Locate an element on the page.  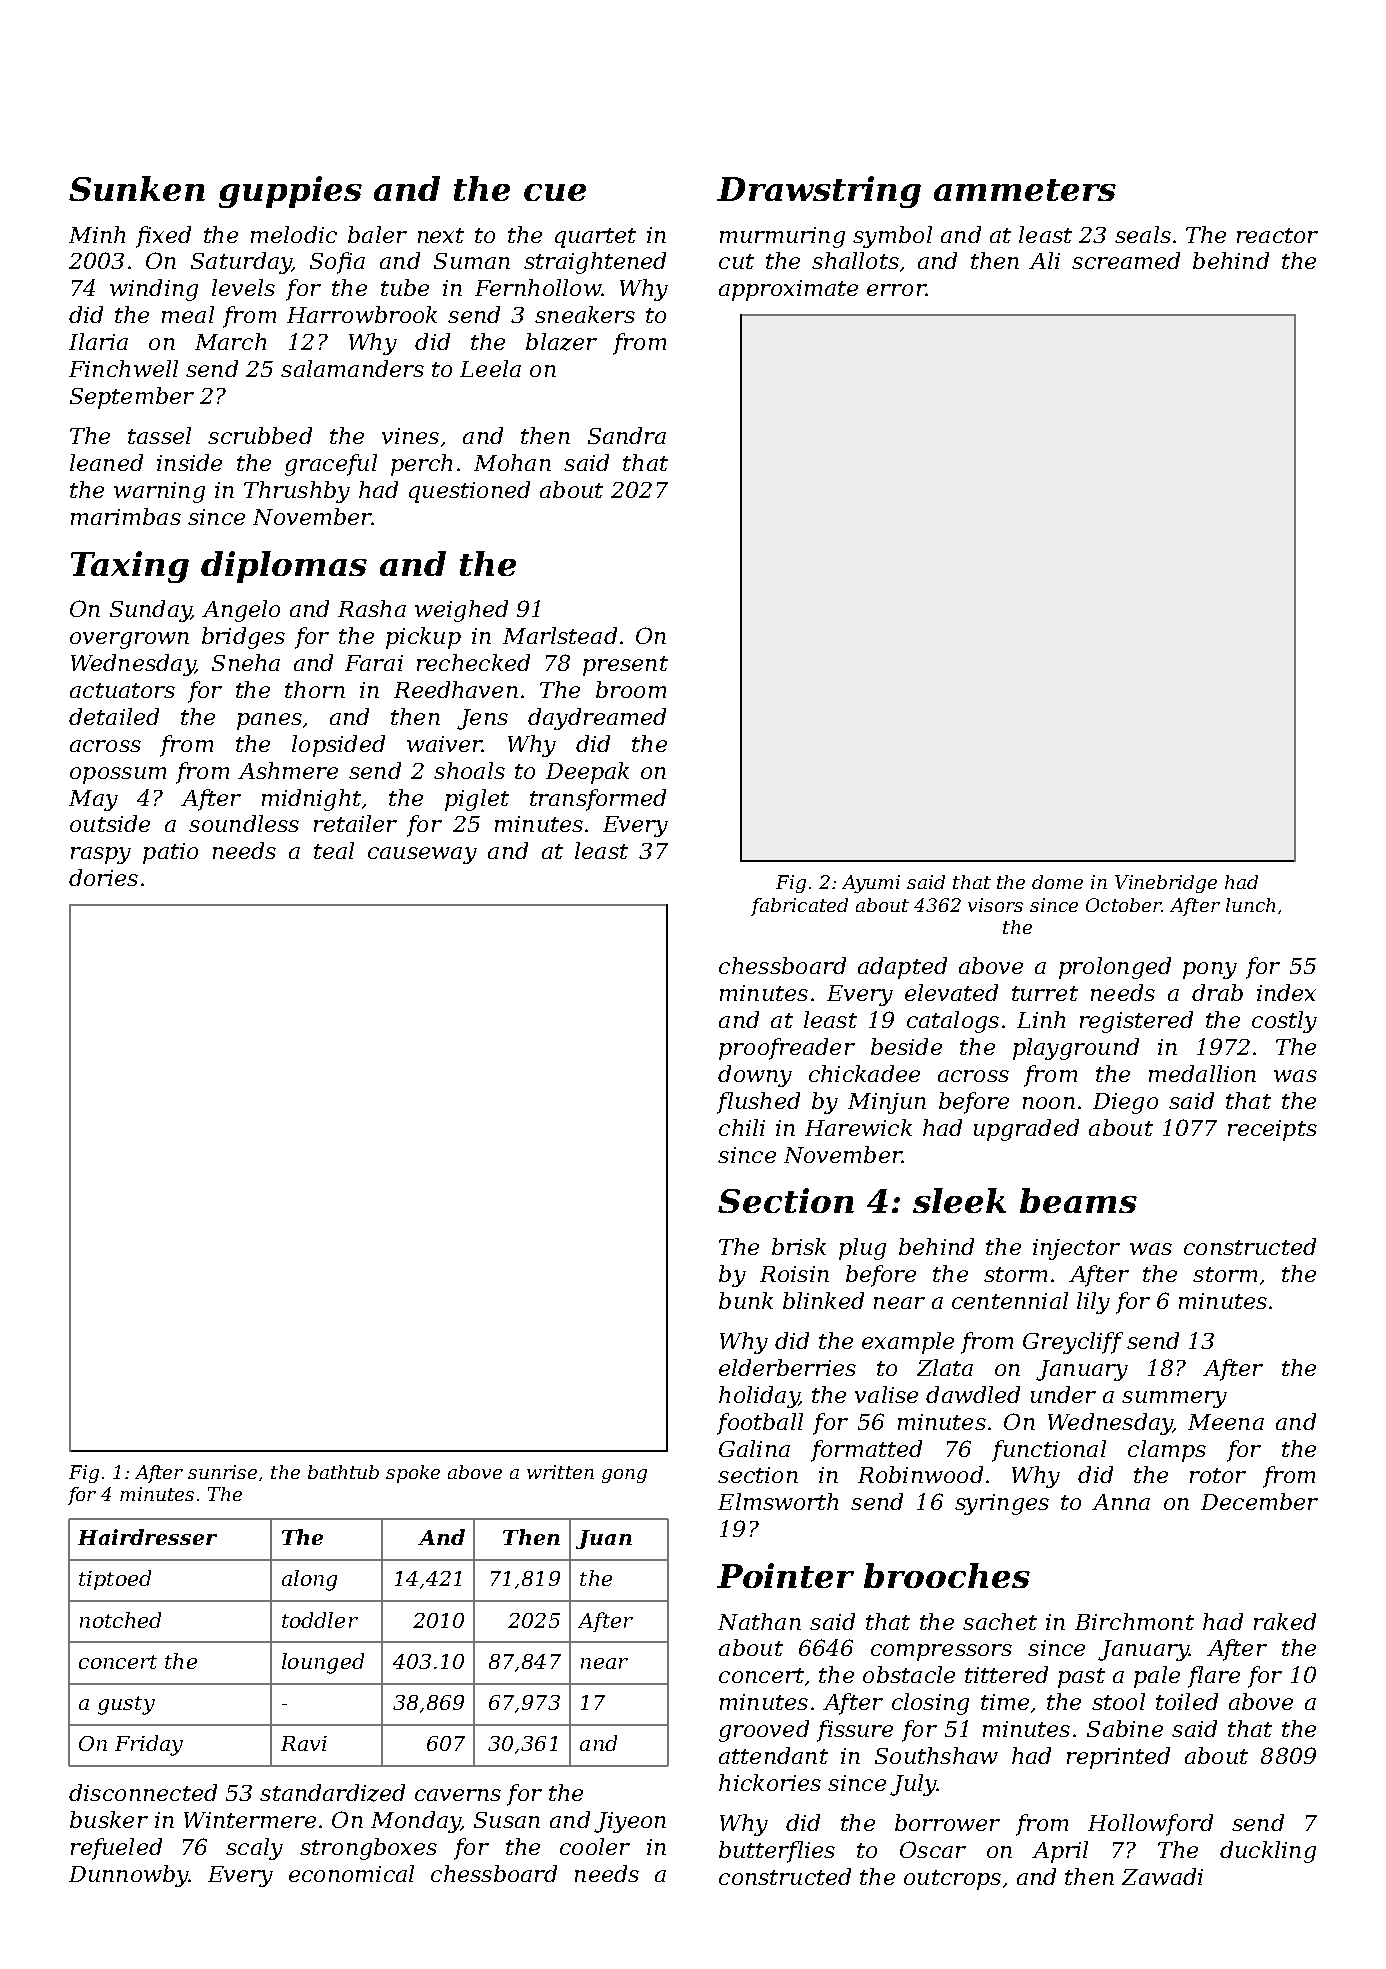
dome is located at coordinates (1057, 882).
